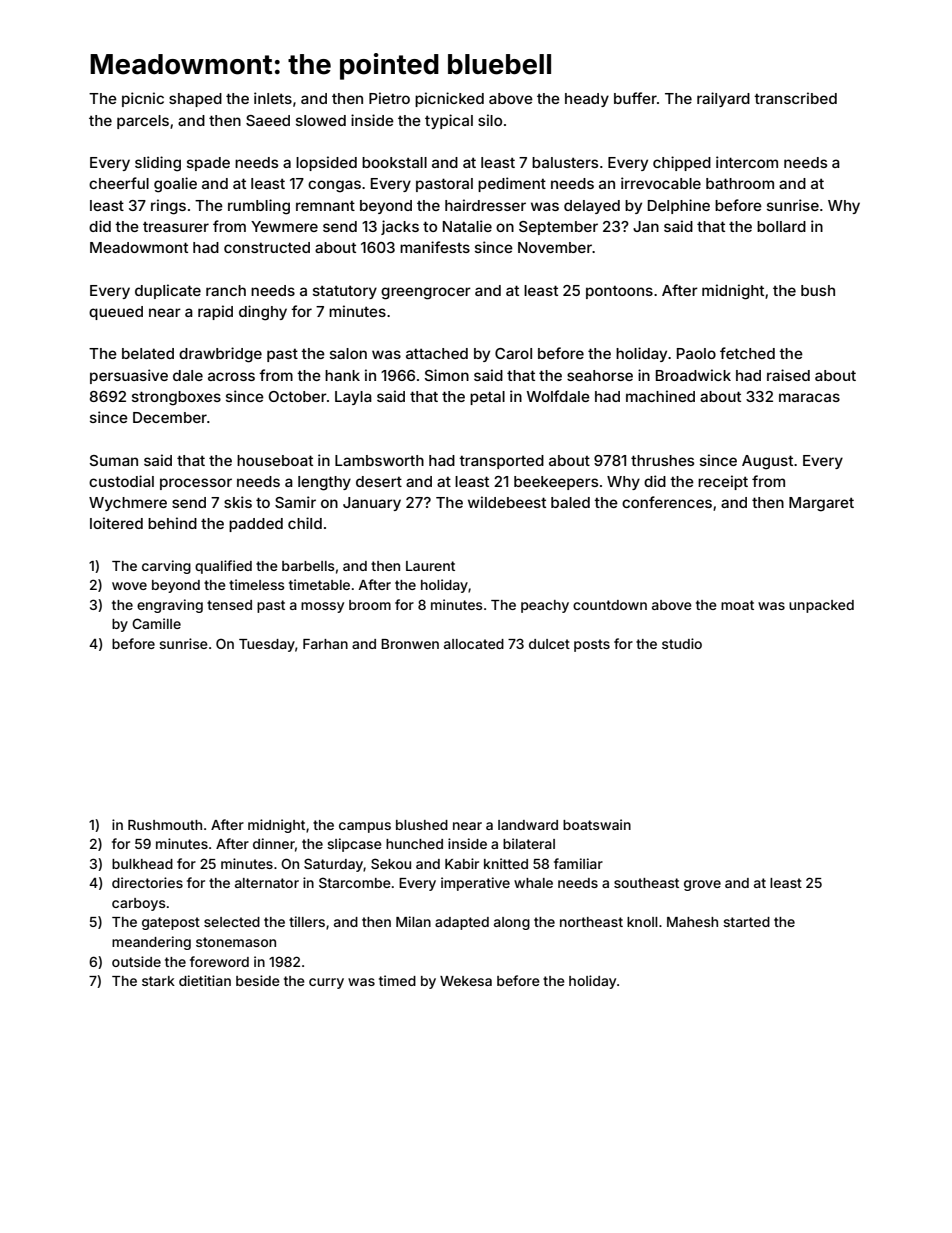  I want to click on silo, so click(490, 120).
